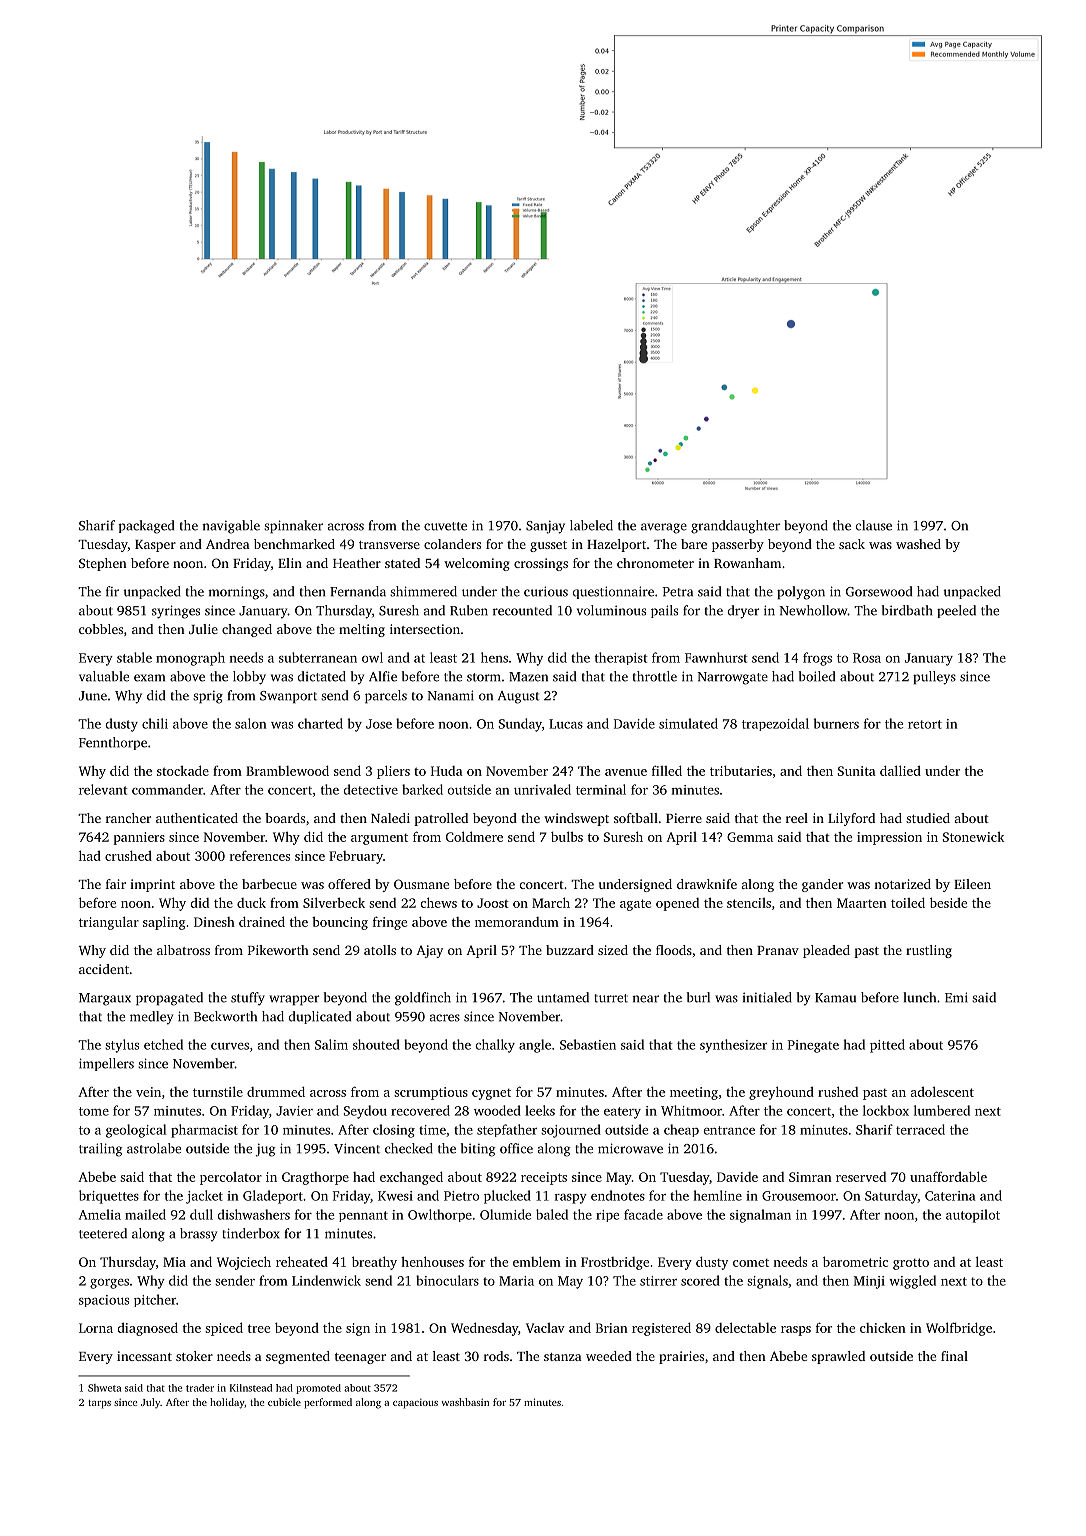 This image has width=1086, height=1536. I want to click on pitted, so click(887, 1046).
